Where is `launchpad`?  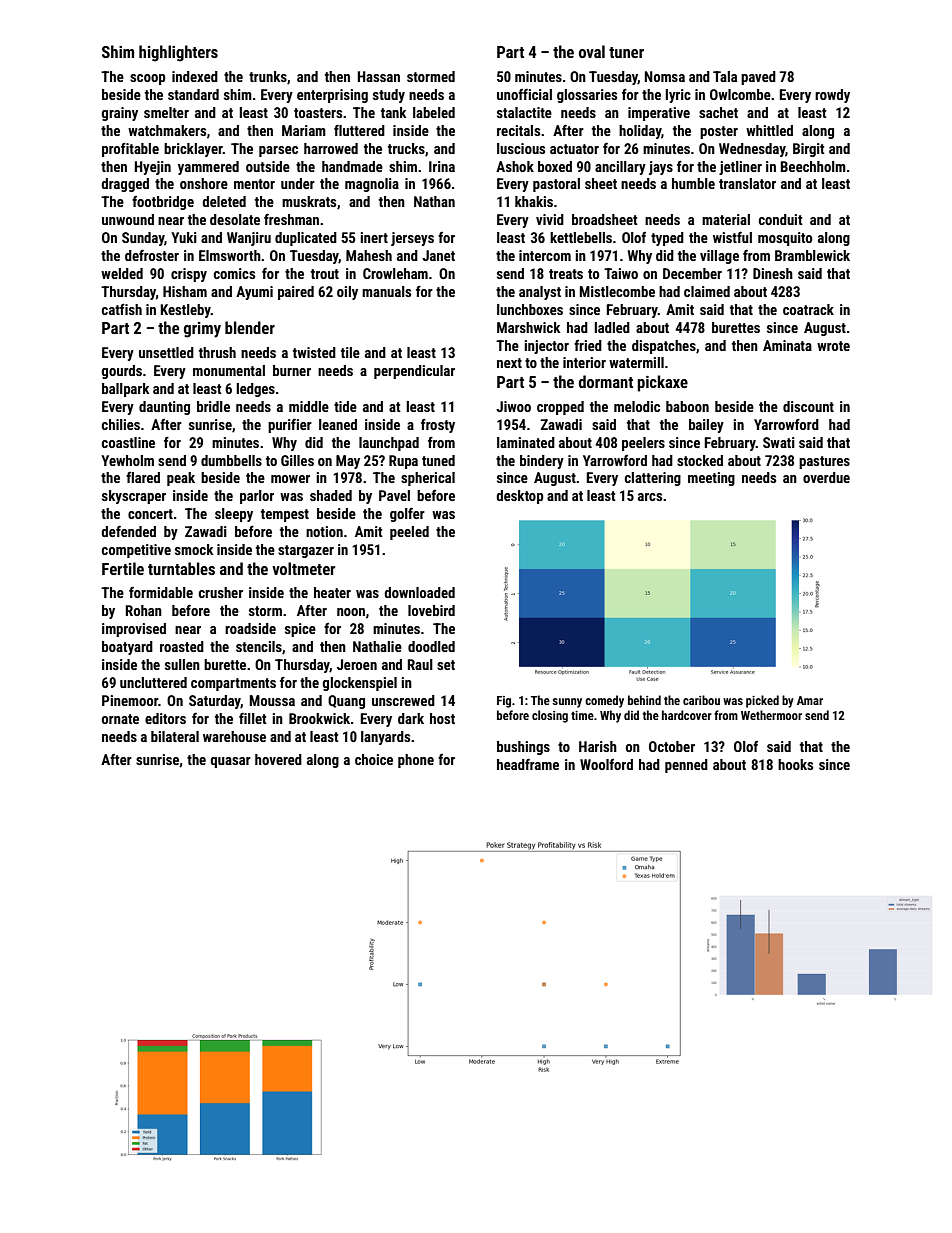
launchpad is located at coordinates (389, 444).
